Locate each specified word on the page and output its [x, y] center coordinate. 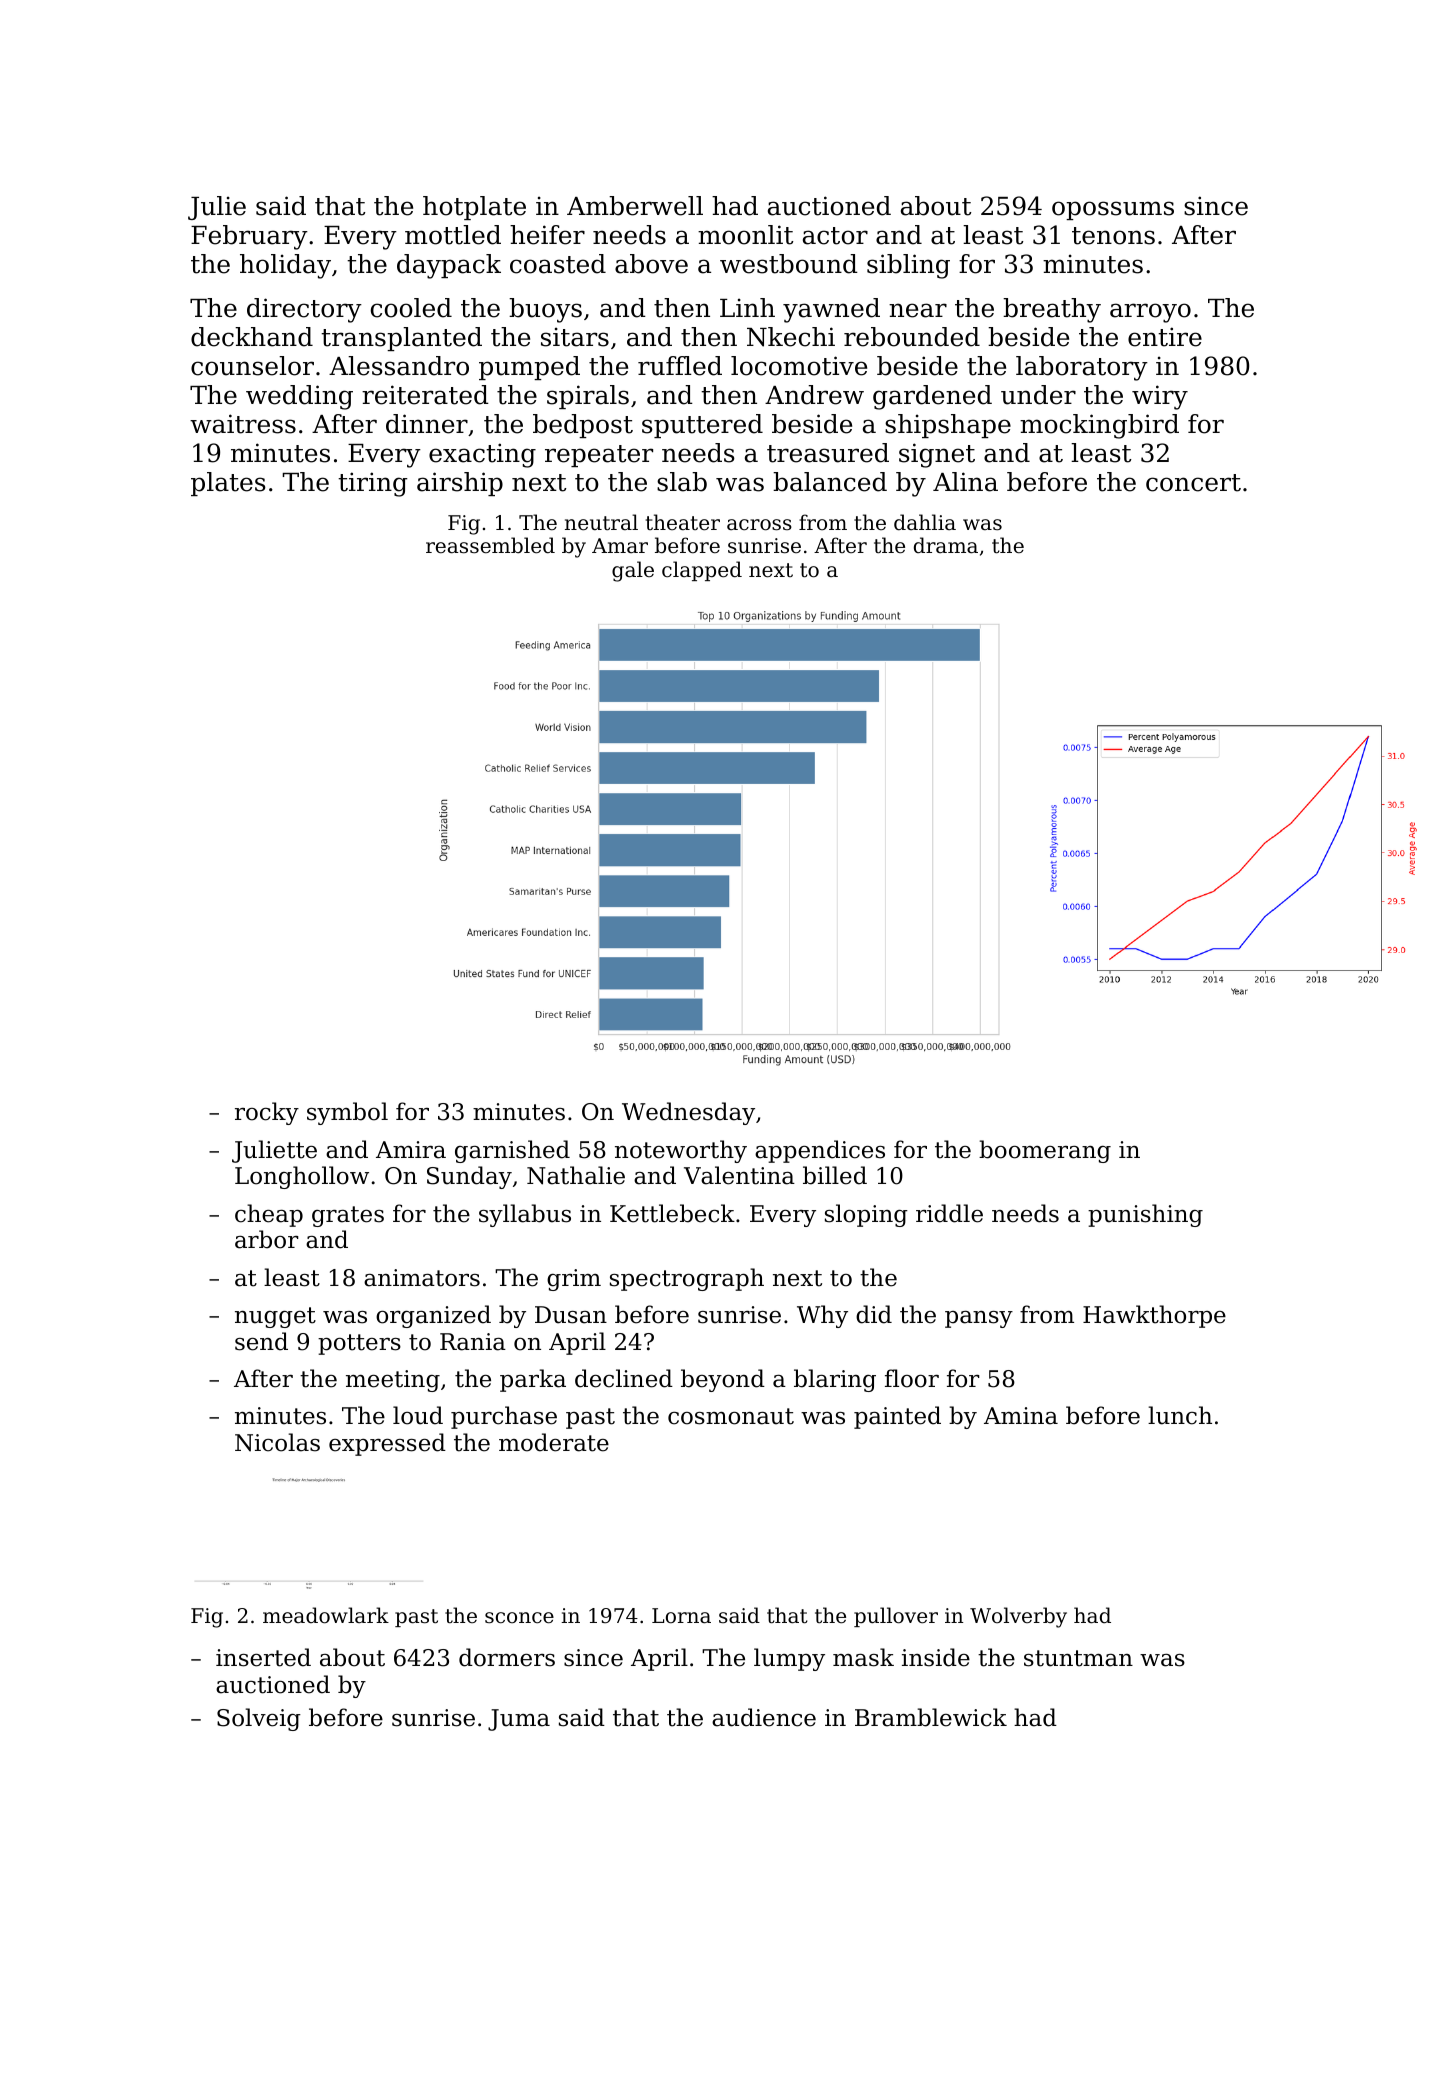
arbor [267, 1239]
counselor [252, 366]
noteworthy [681, 1151]
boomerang [1045, 1151]
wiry [1160, 397]
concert [1193, 483]
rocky [267, 1113]
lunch [1180, 1415]
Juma [519, 1720]
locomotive [799, 366]
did [874, 1314]
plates [228, 484]
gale [633, 571]
